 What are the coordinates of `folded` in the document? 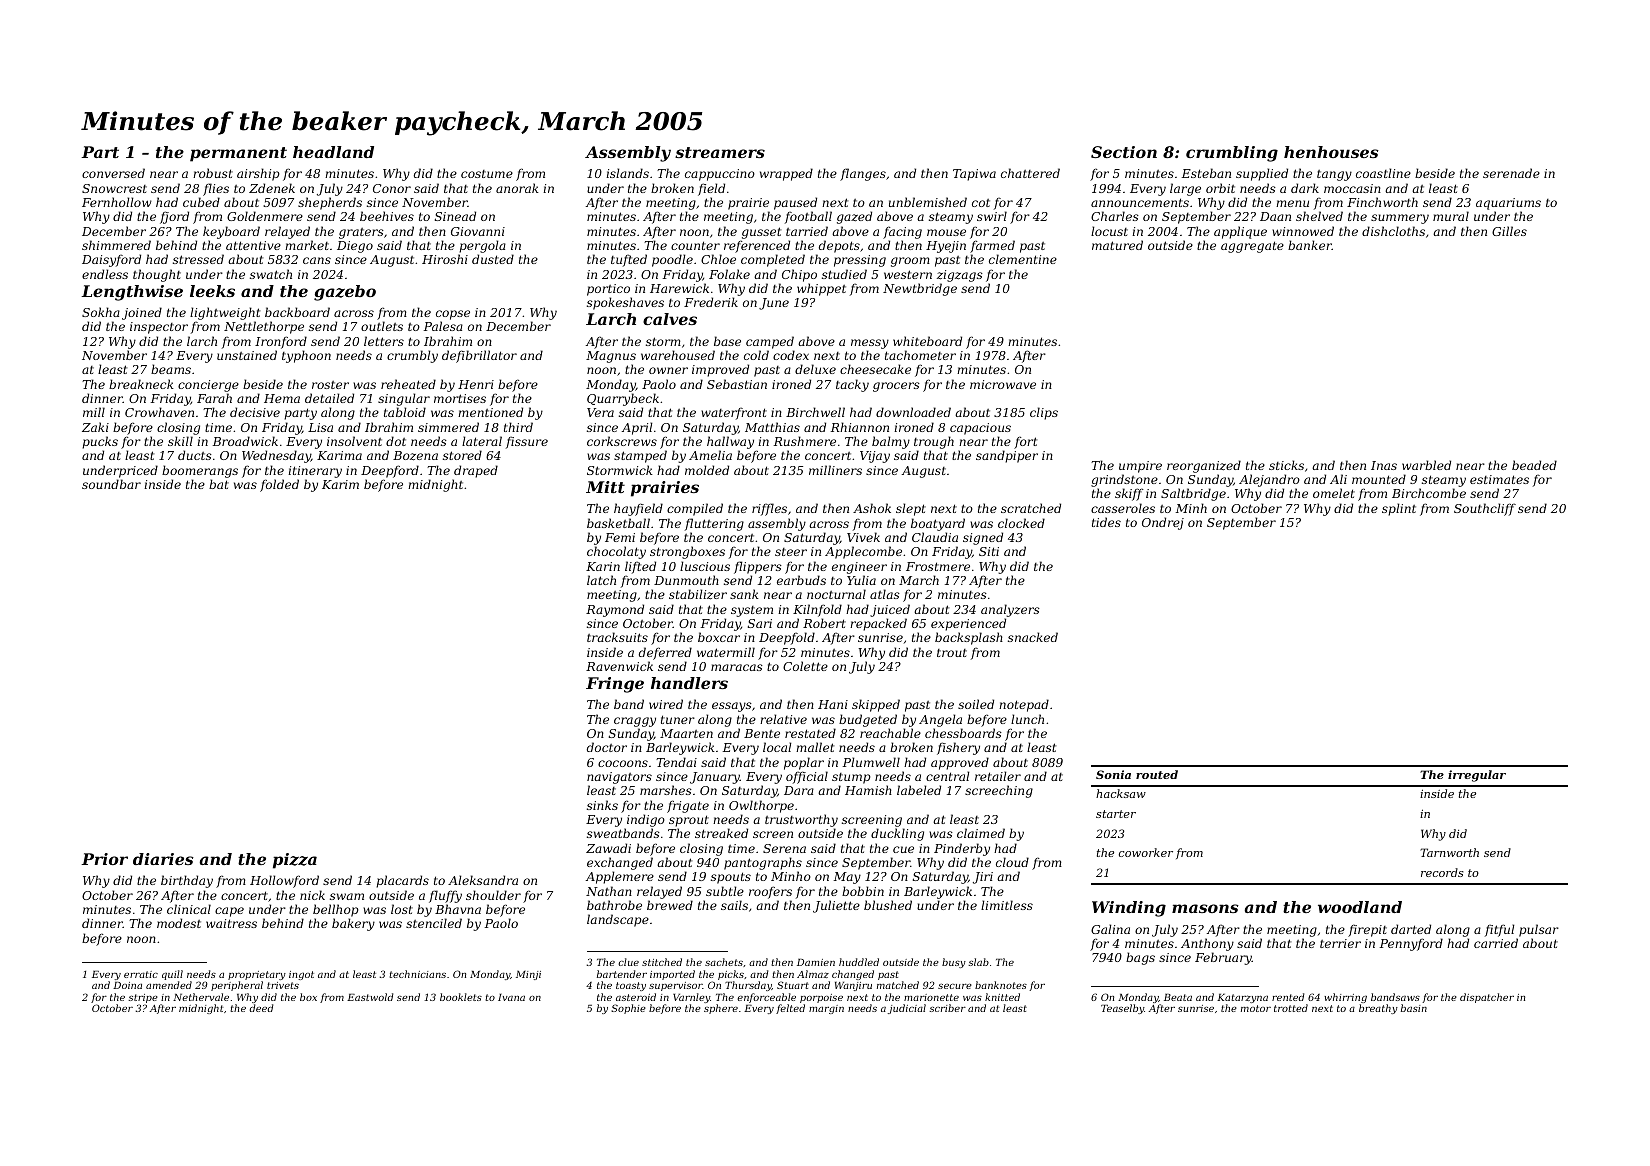 It's located at (279, 485).
